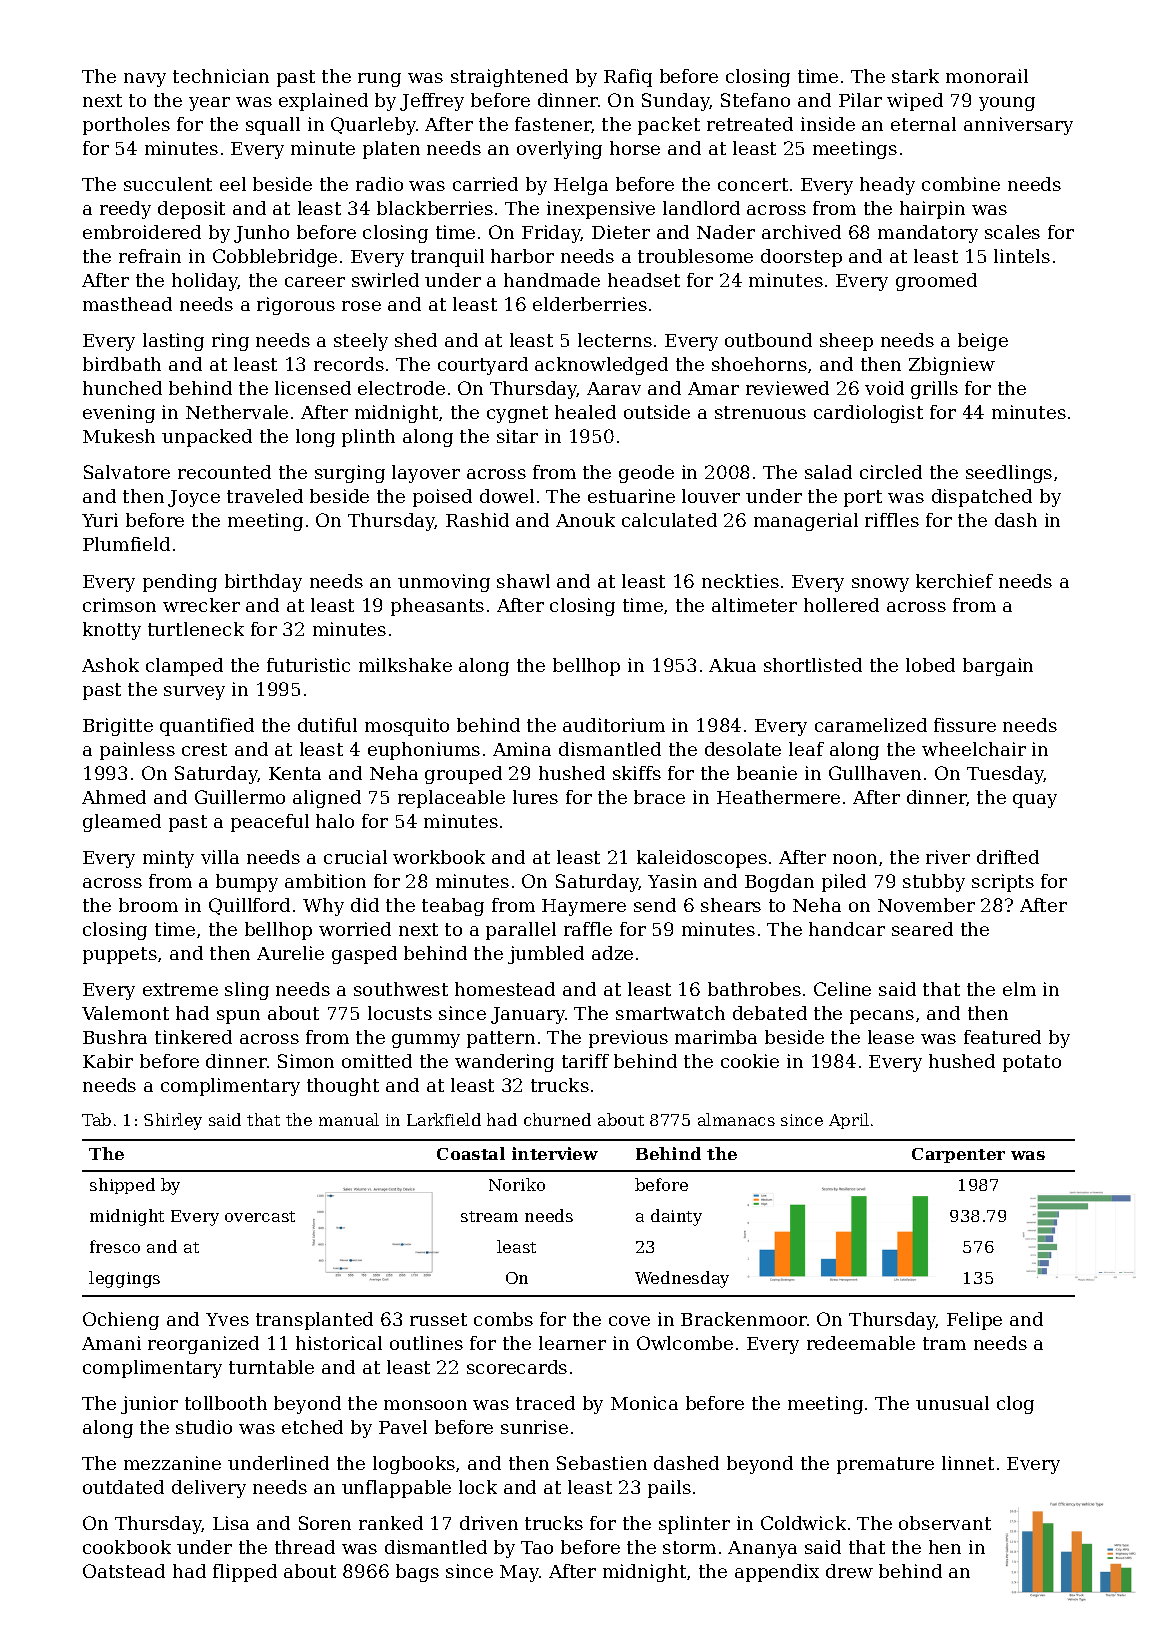 The height and width of the page is (1637, 1157). I want to click on mezzanine, so click(172, 1463).
